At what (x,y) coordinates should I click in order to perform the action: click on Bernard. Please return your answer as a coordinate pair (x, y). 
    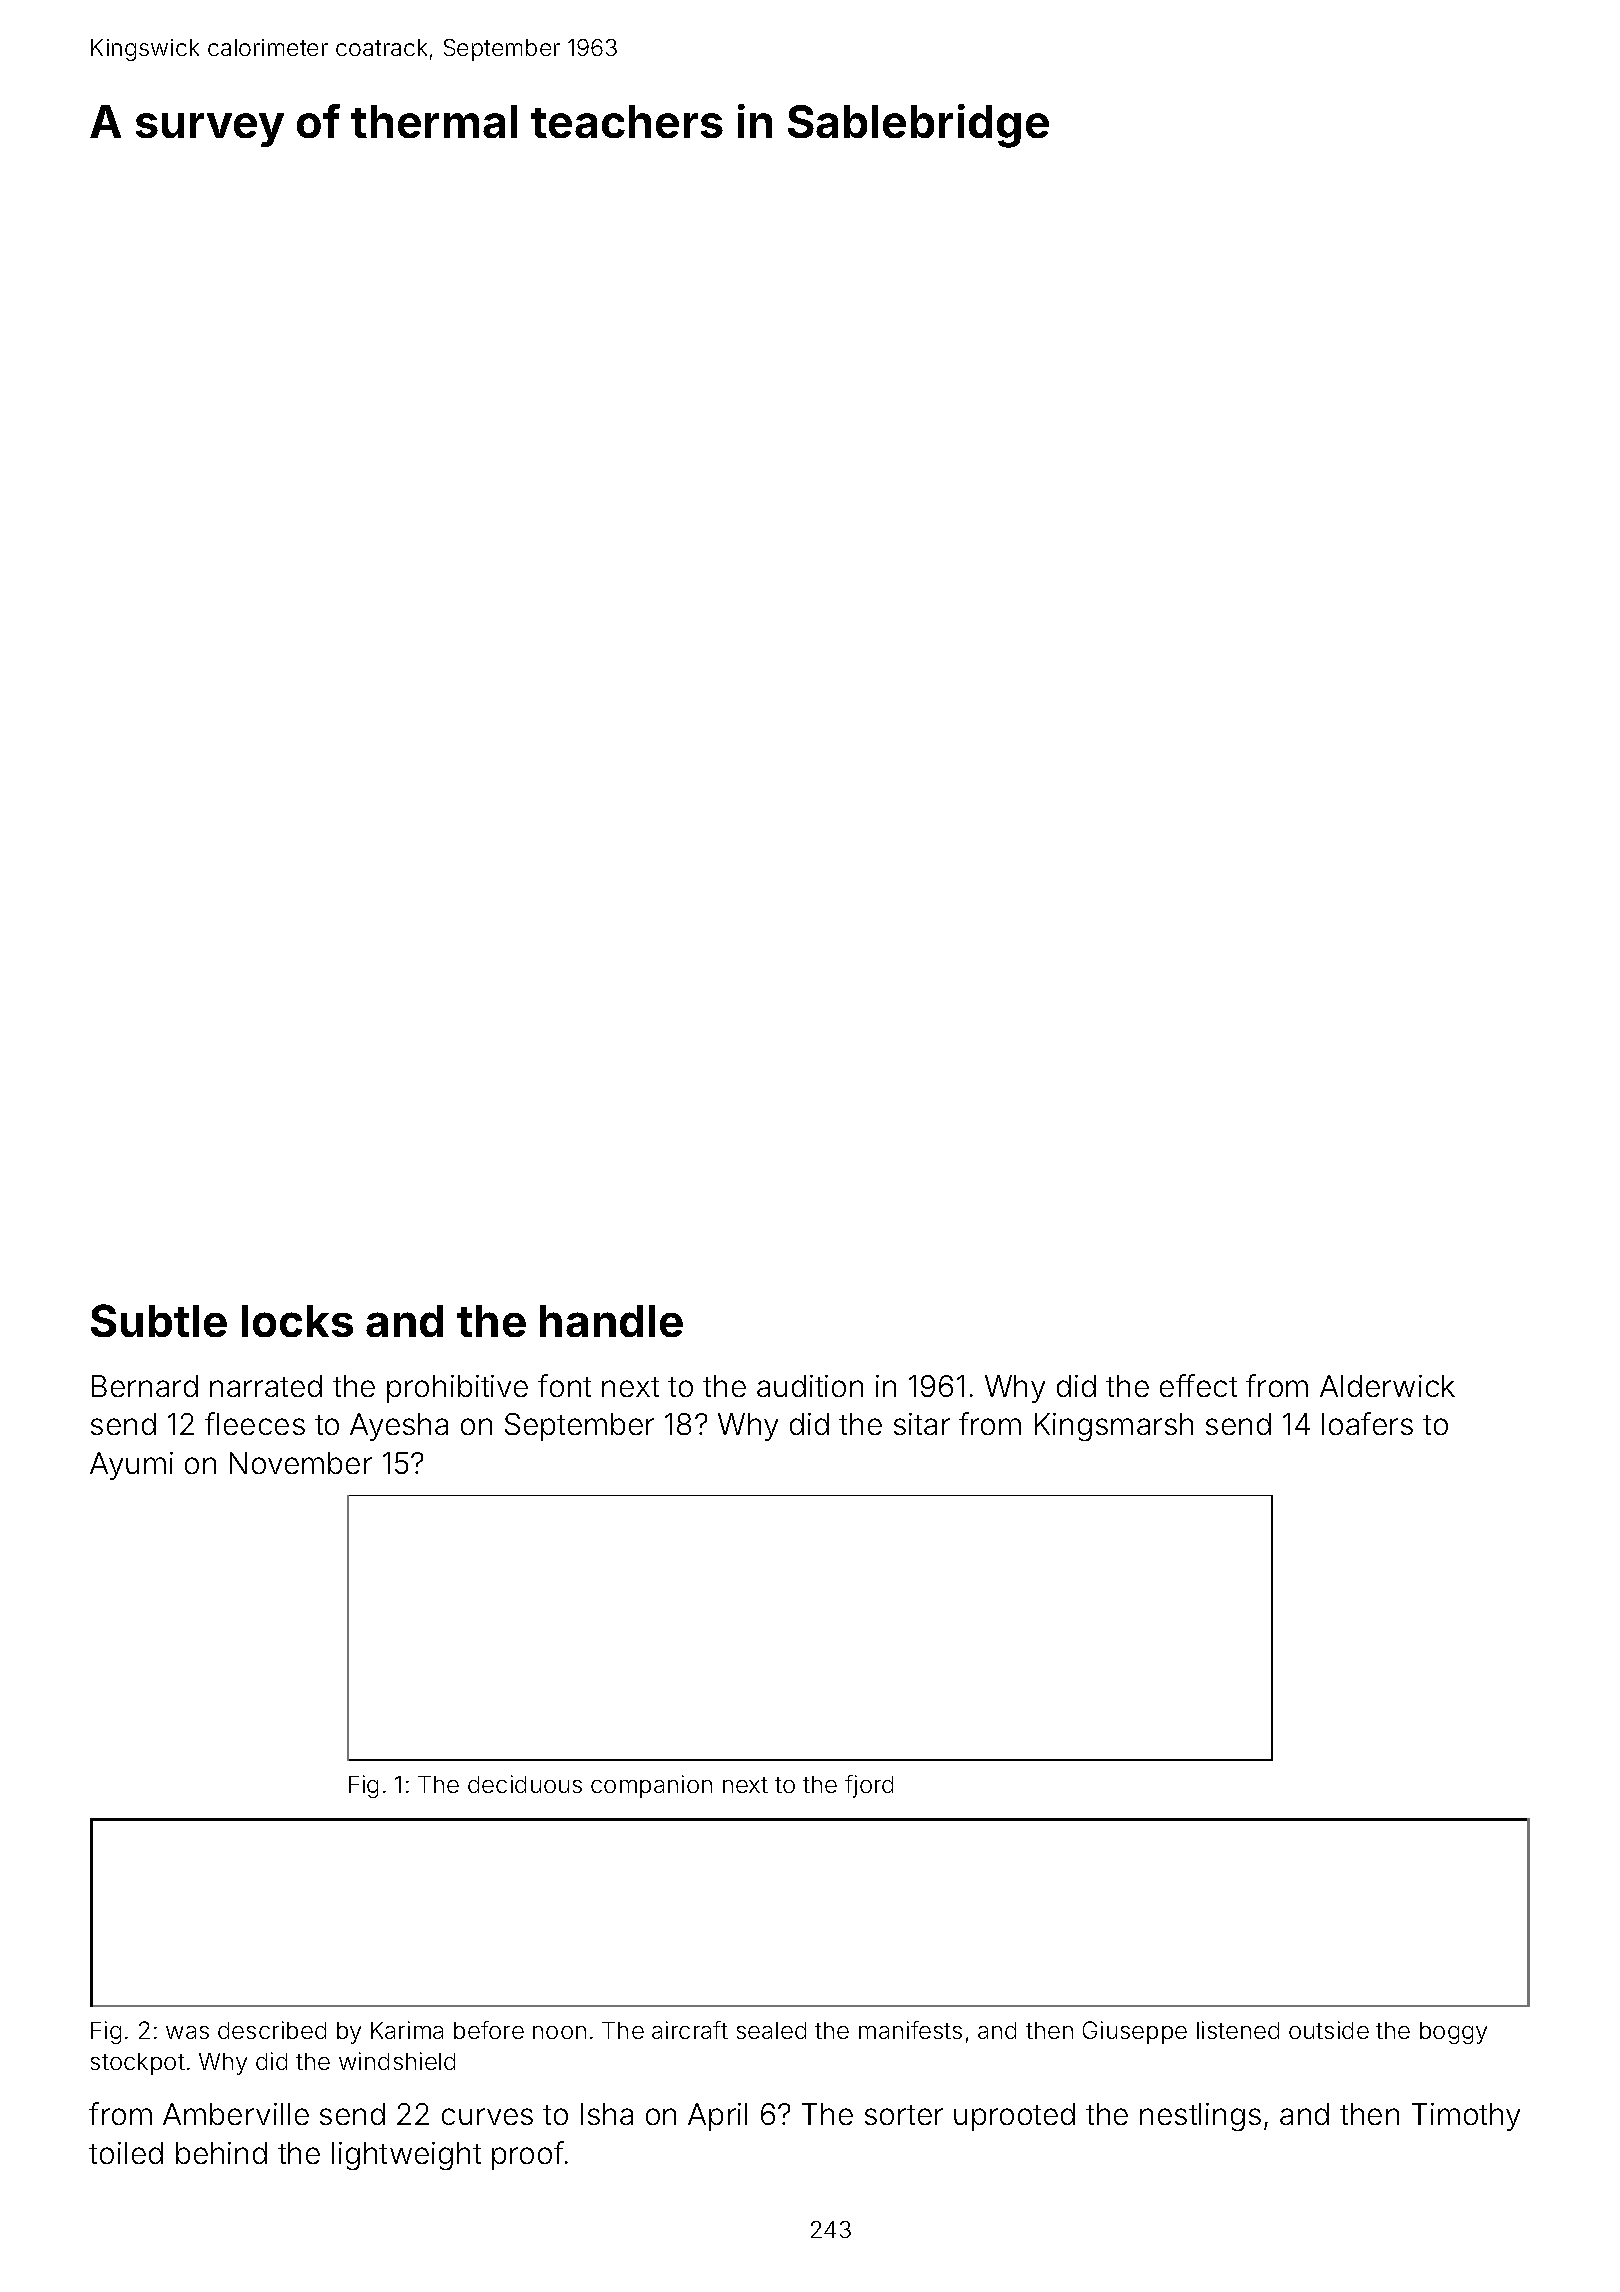
    Looking at the image, I should click on (145, 1386).
